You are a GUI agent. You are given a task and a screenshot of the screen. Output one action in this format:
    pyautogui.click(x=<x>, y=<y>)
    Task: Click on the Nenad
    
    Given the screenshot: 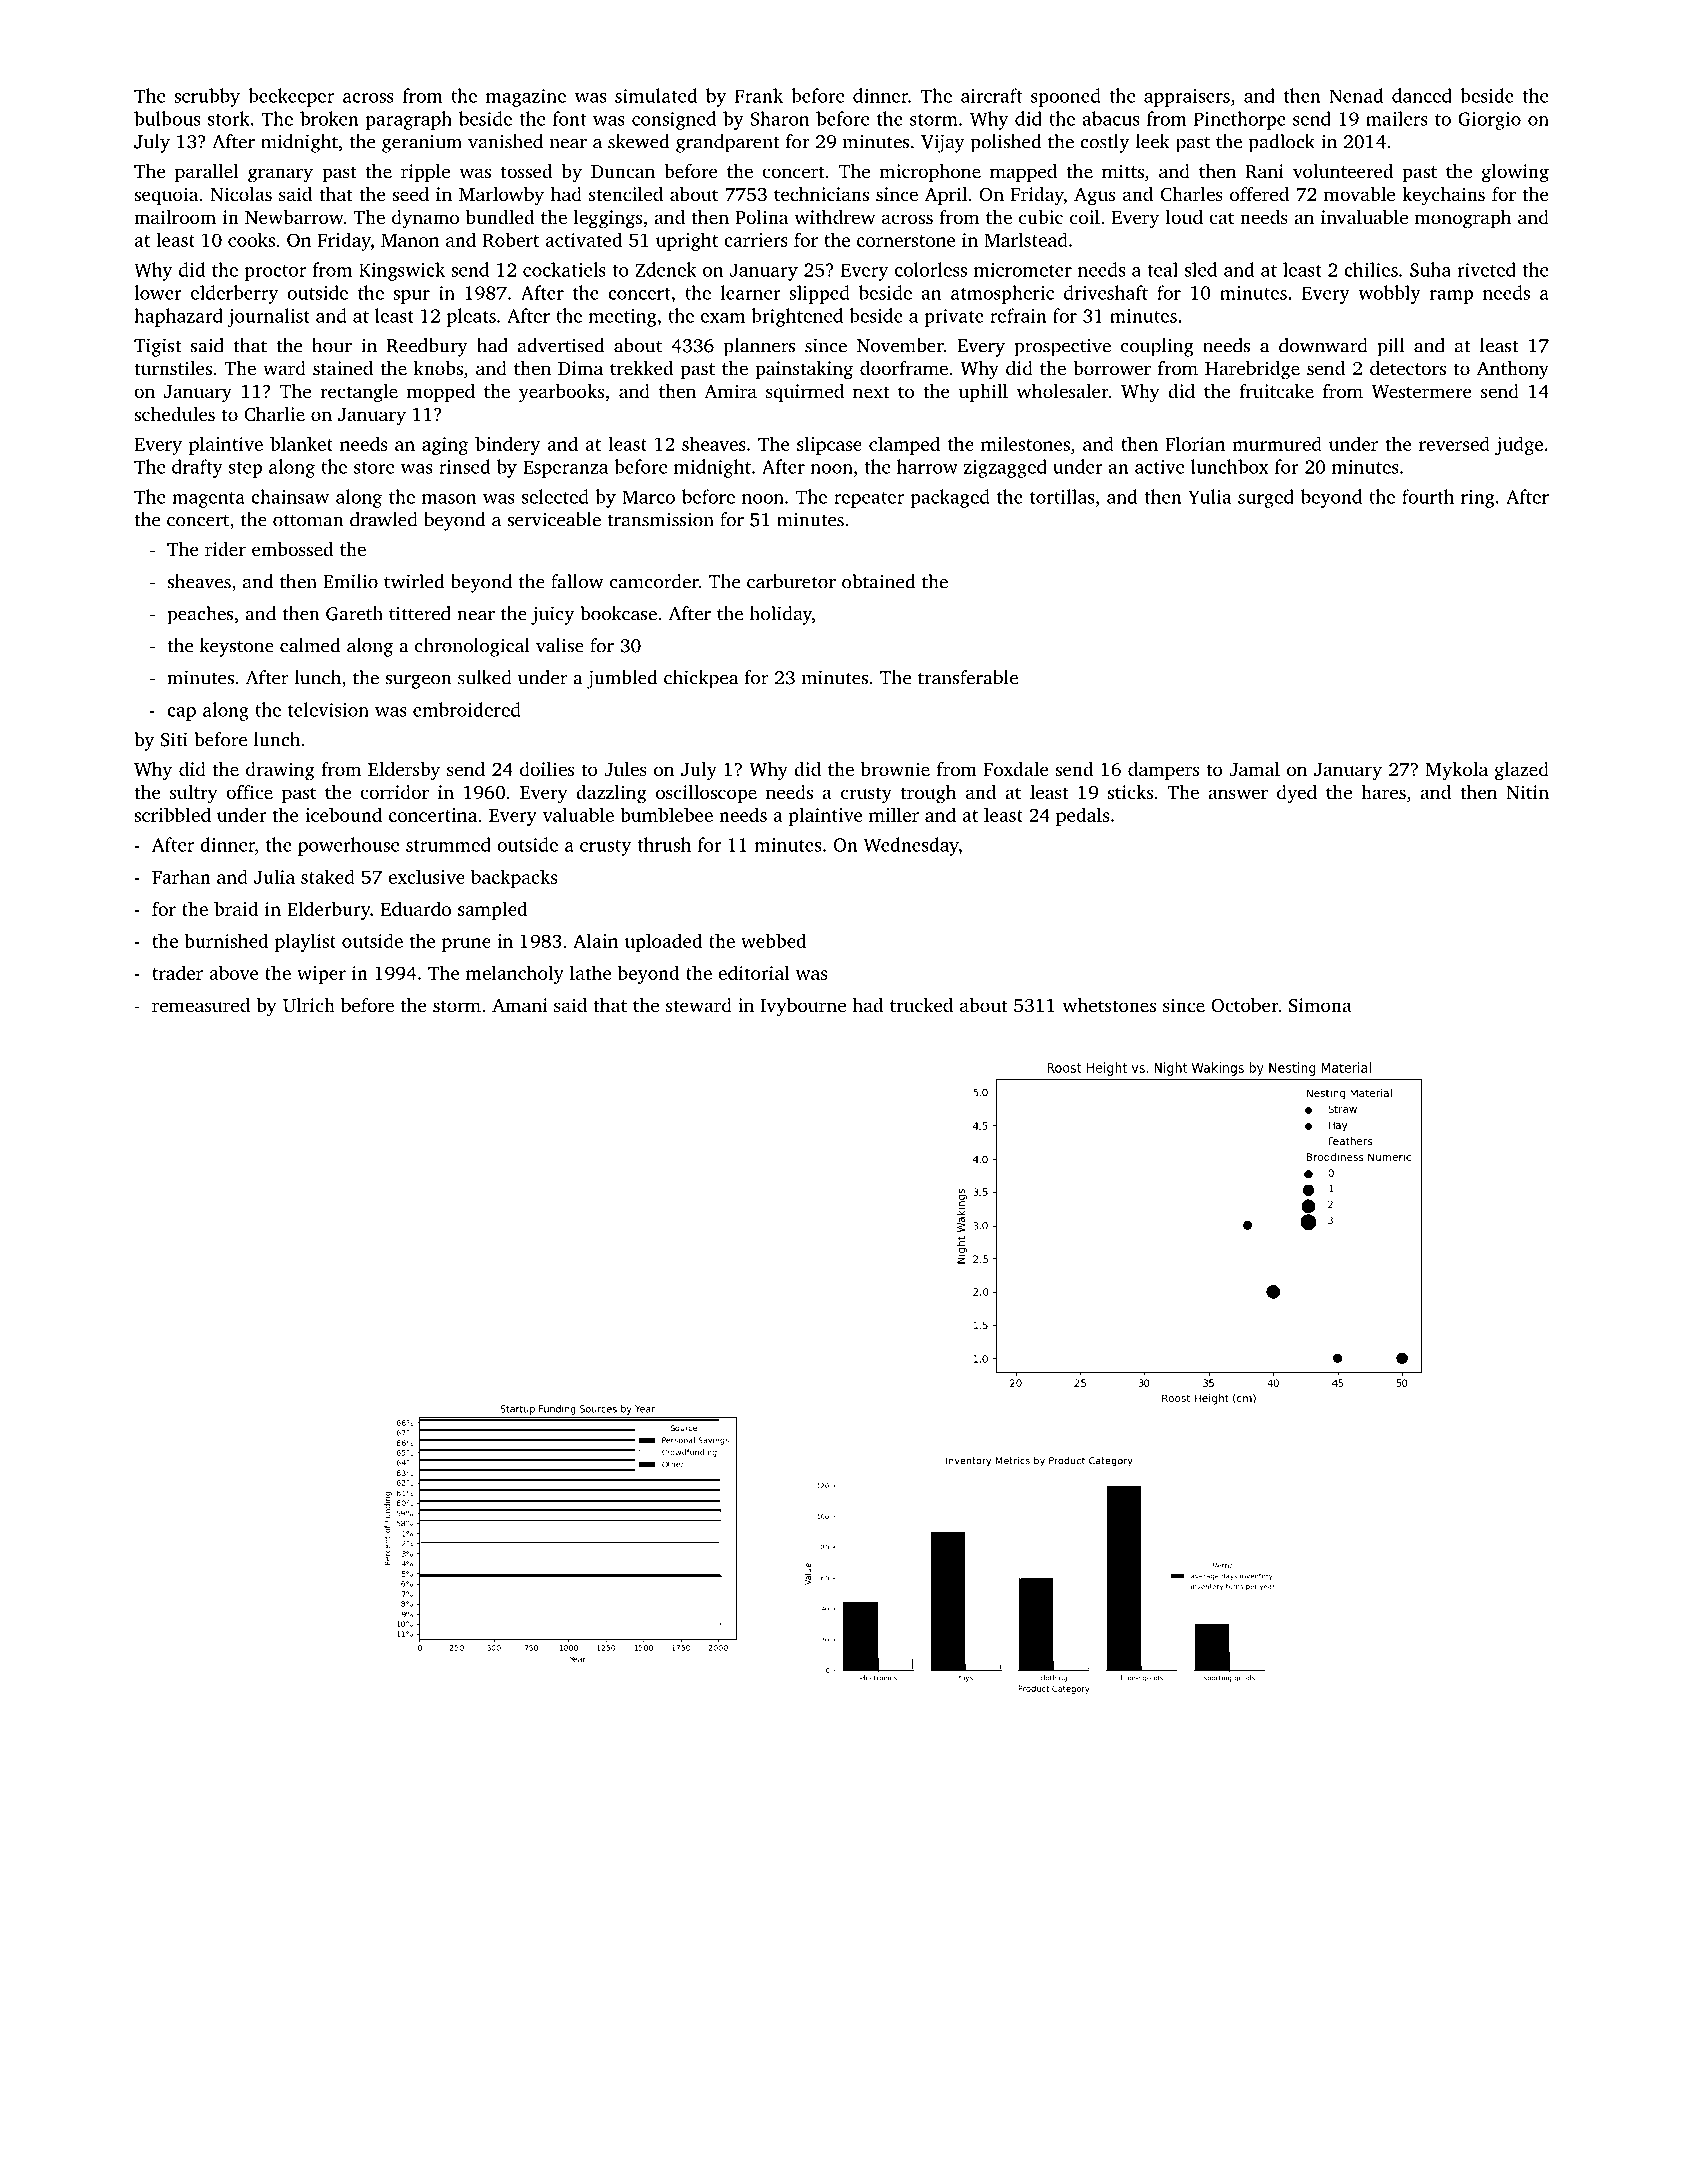 What is the action you would take?
    pyautogui.click(x=1356, y=95)
